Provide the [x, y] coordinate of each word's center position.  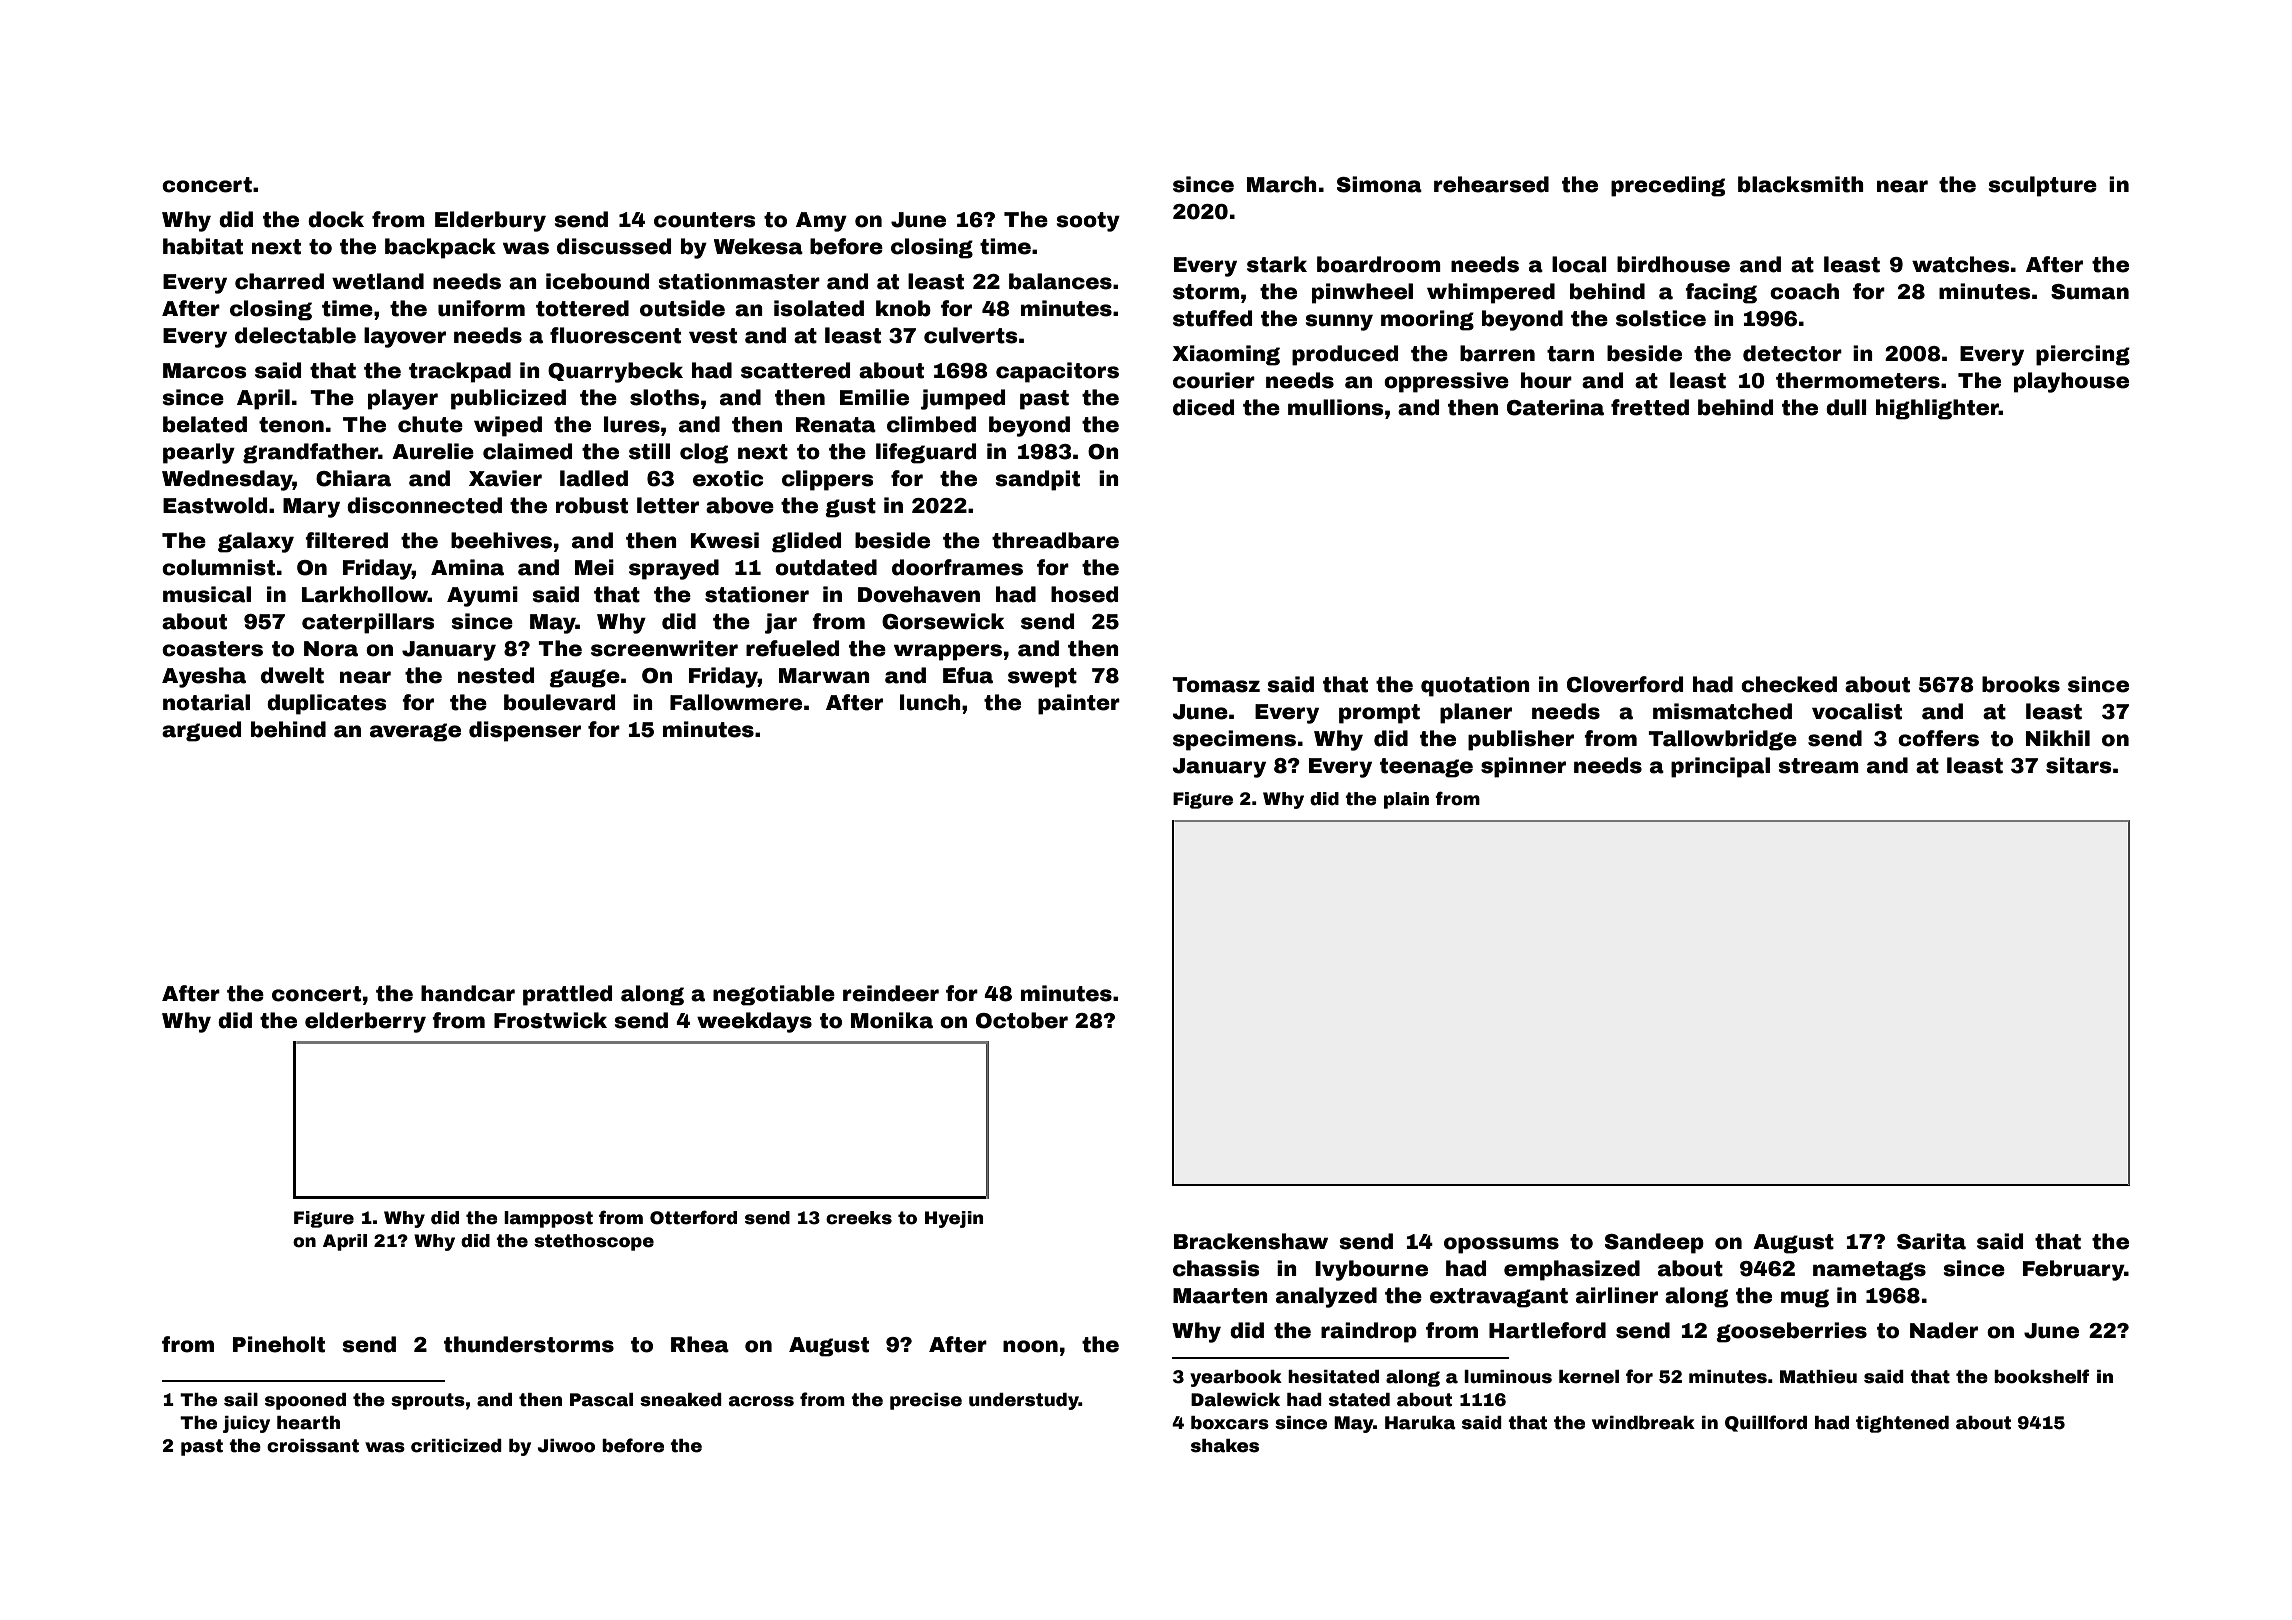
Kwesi [725, 540]
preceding [1668, 186]
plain [1406, 800]
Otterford [693, 1217]
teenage [1426, 768]
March [1282, 184]
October [1022, 1020]
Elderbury [490, 221]
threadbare [1055, 540]
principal [1720, 767]
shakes [1225, 1446]
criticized [456, 1446]
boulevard [559, 702]
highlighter [1937, 409]
